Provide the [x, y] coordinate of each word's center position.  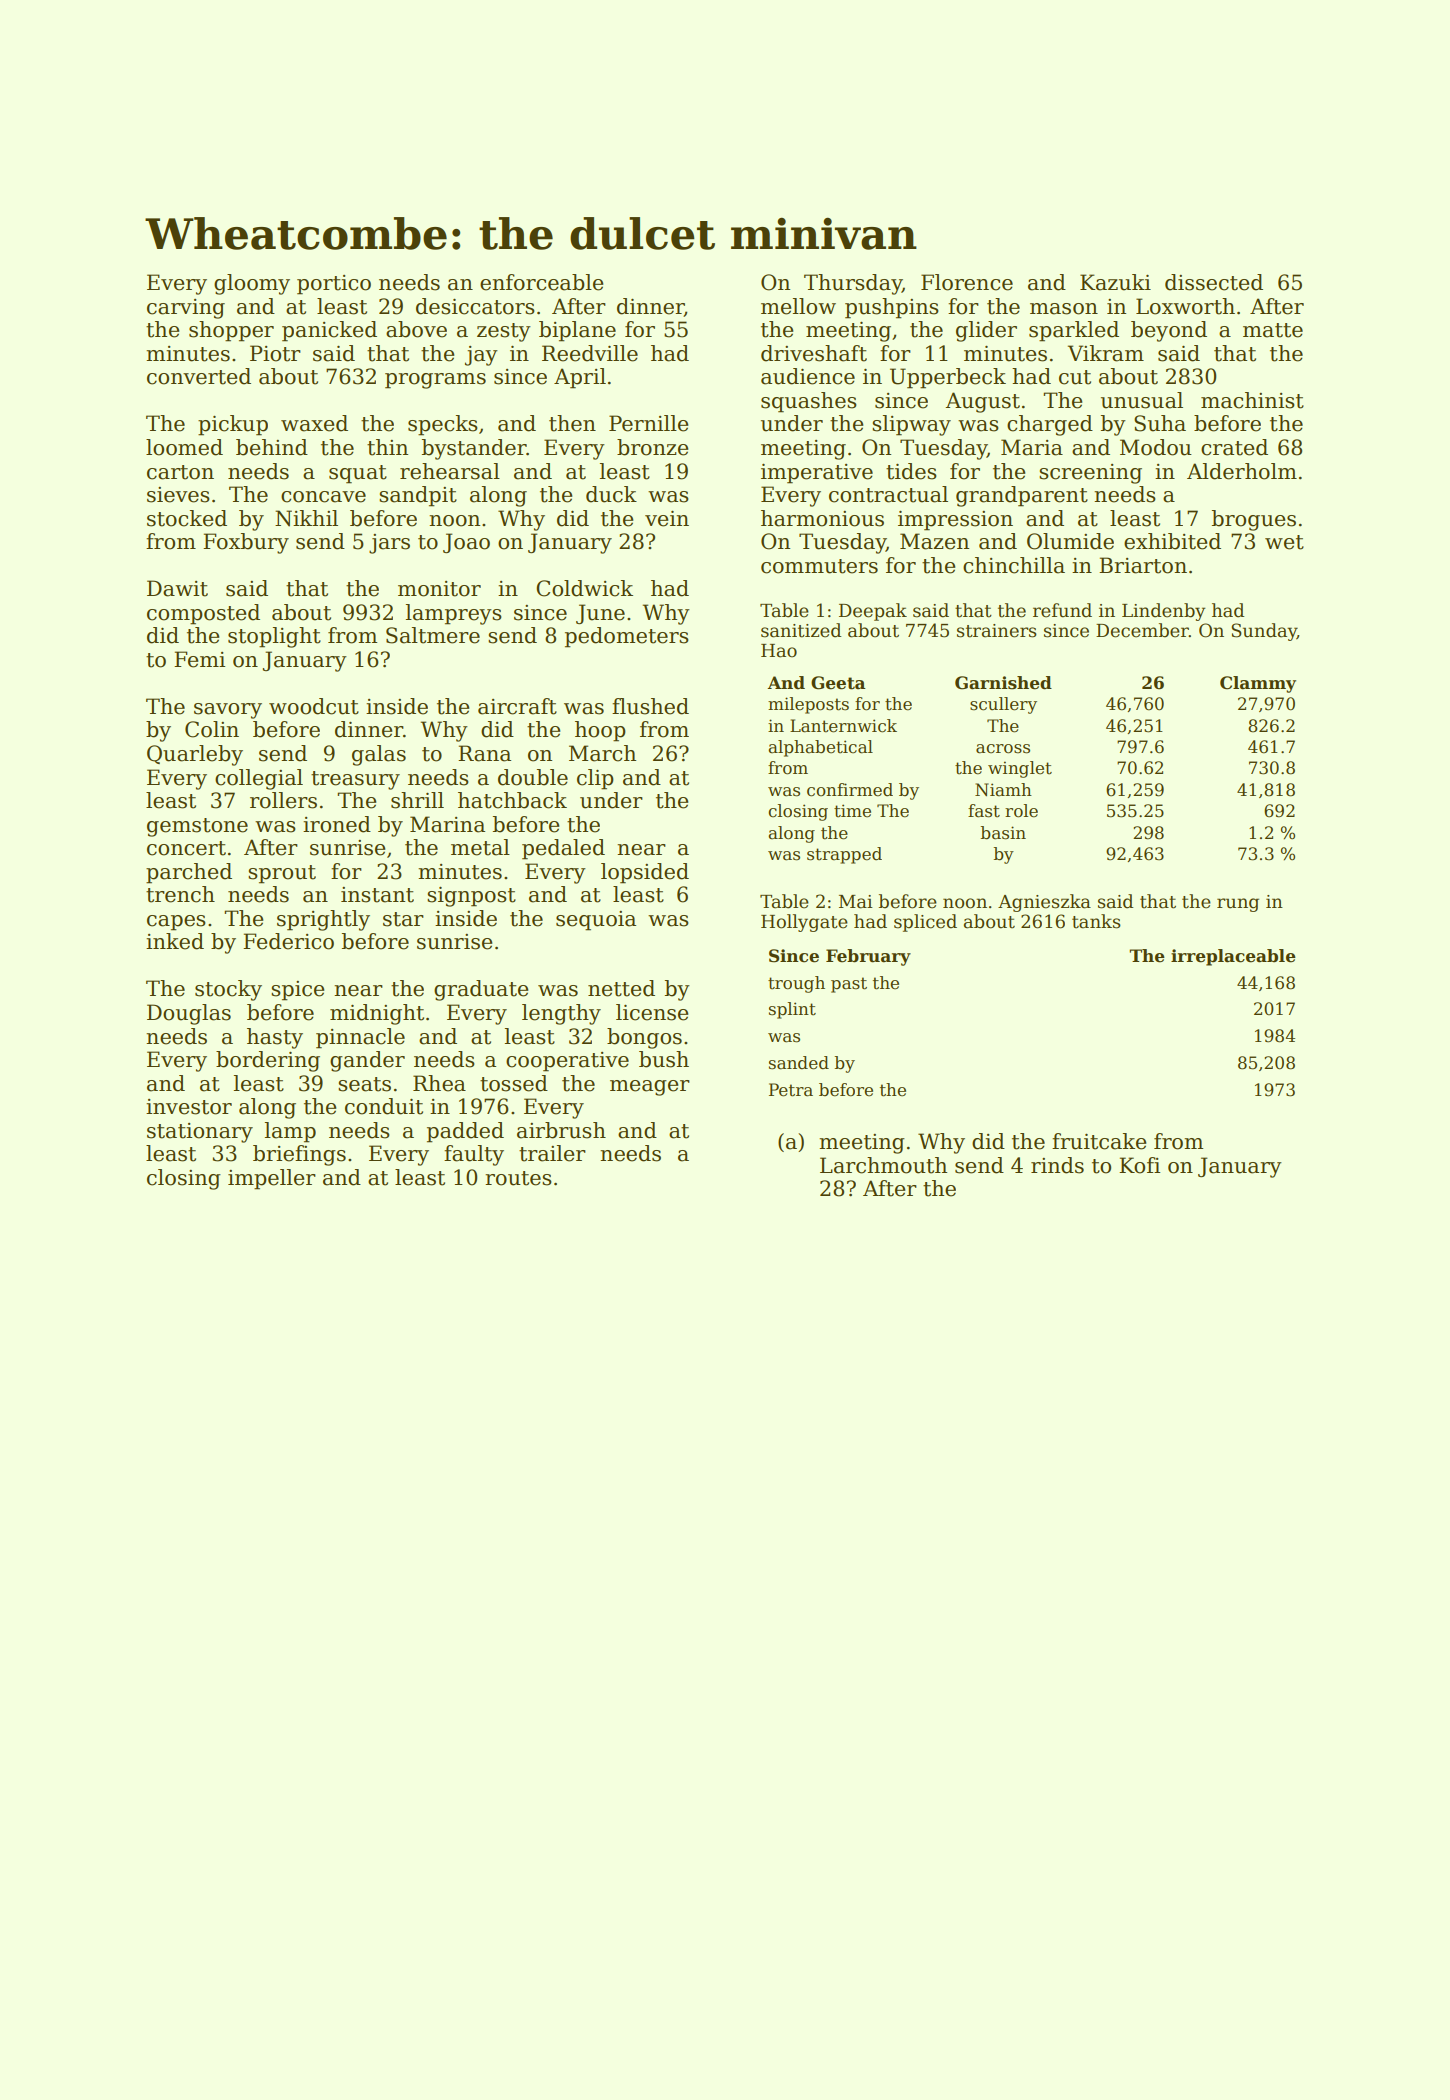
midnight [377, 1014]
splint [792, 1010]
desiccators [475, 306]
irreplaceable [1233, 957]
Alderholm [1242, 471]
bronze [652, 447]
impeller [272, 1179]
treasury [355, 780]
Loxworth [1185, 306]
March [602, 753]
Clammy [1258, 684]
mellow [798, 306]
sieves [178, 495]
